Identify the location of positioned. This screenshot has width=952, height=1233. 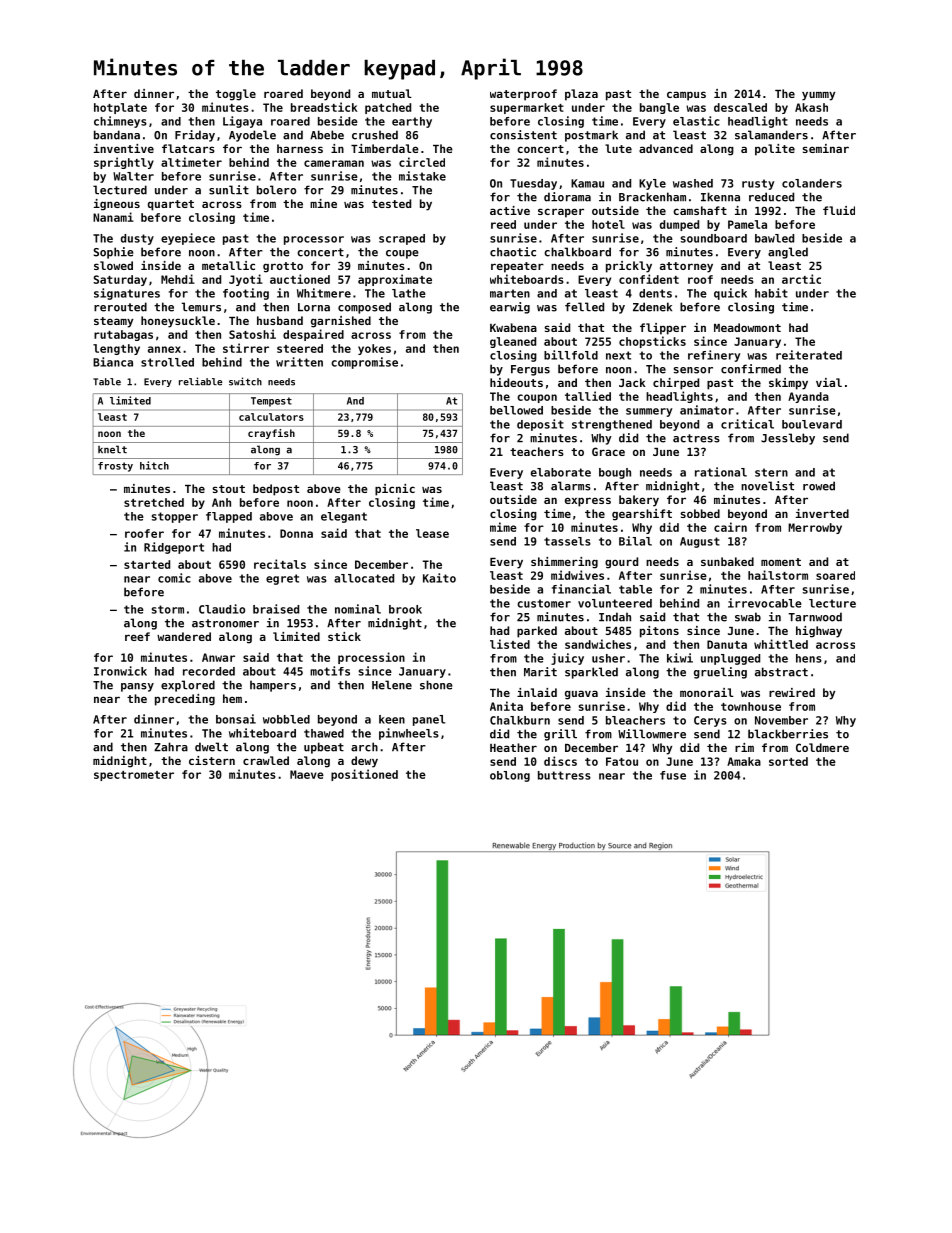
(364, 775).
